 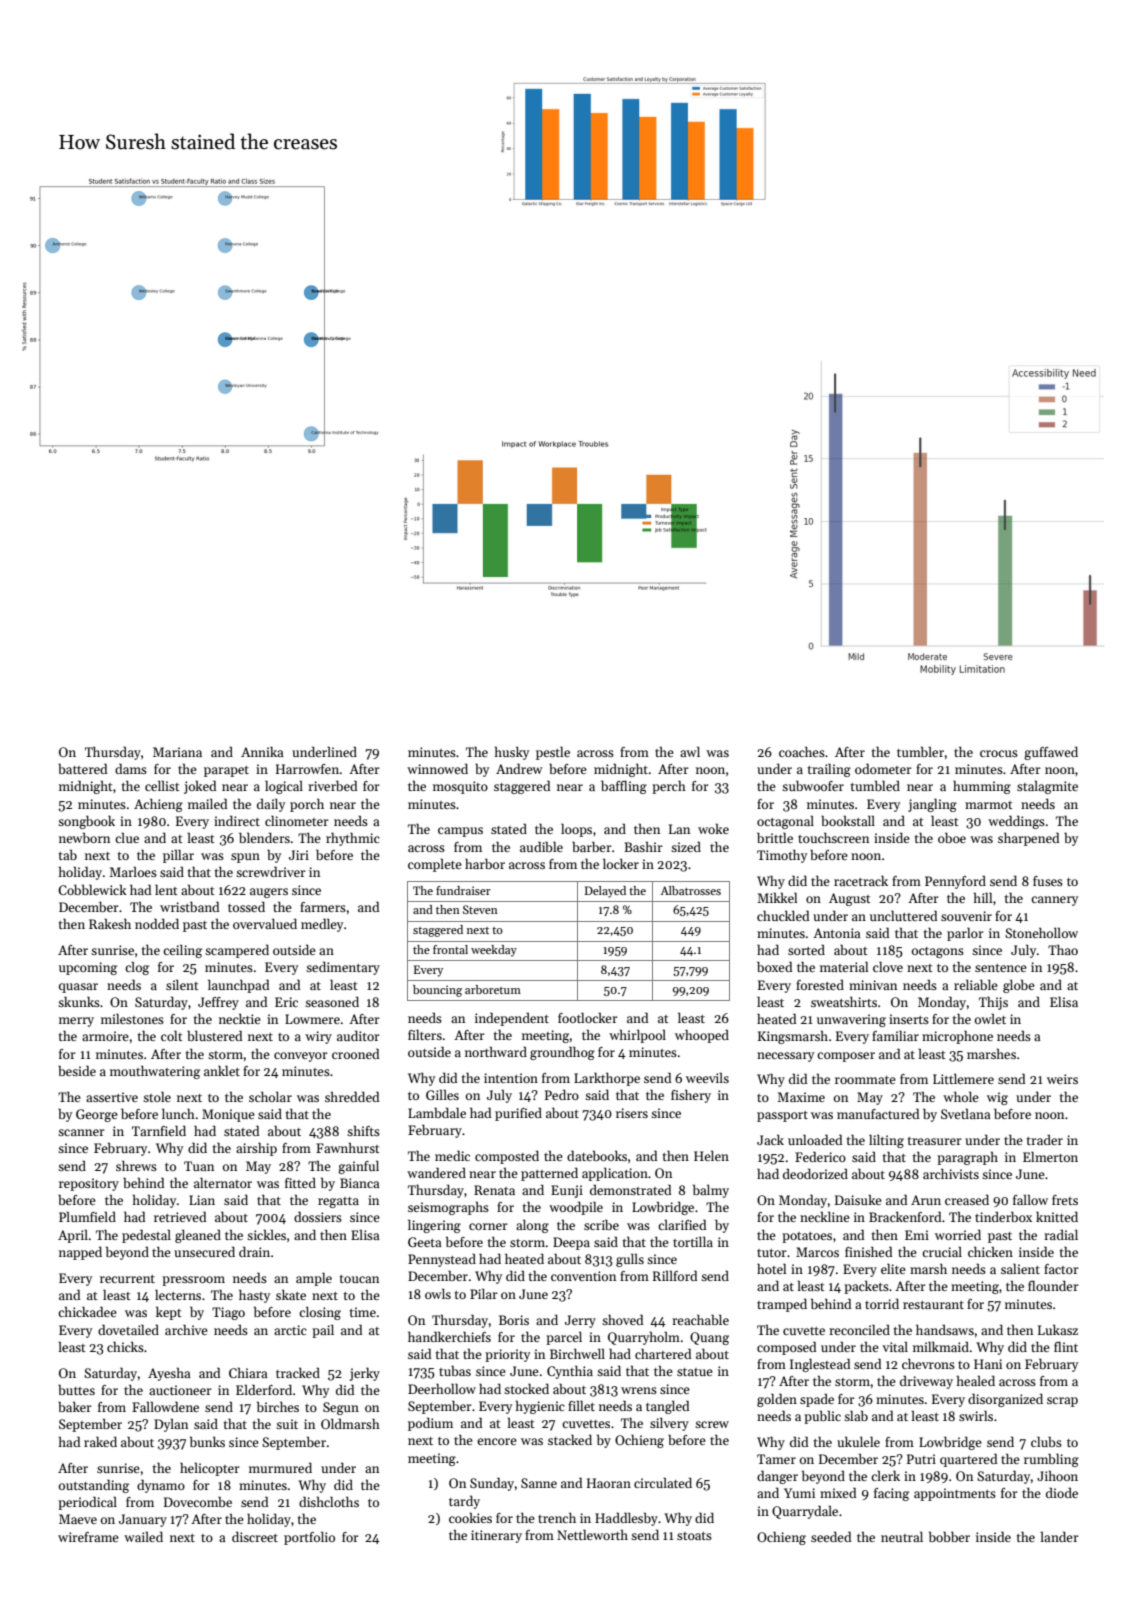 What do you see at coordinates (690, 751) in the screenshot?
I see `awl` at bounding box center [690, 751].
